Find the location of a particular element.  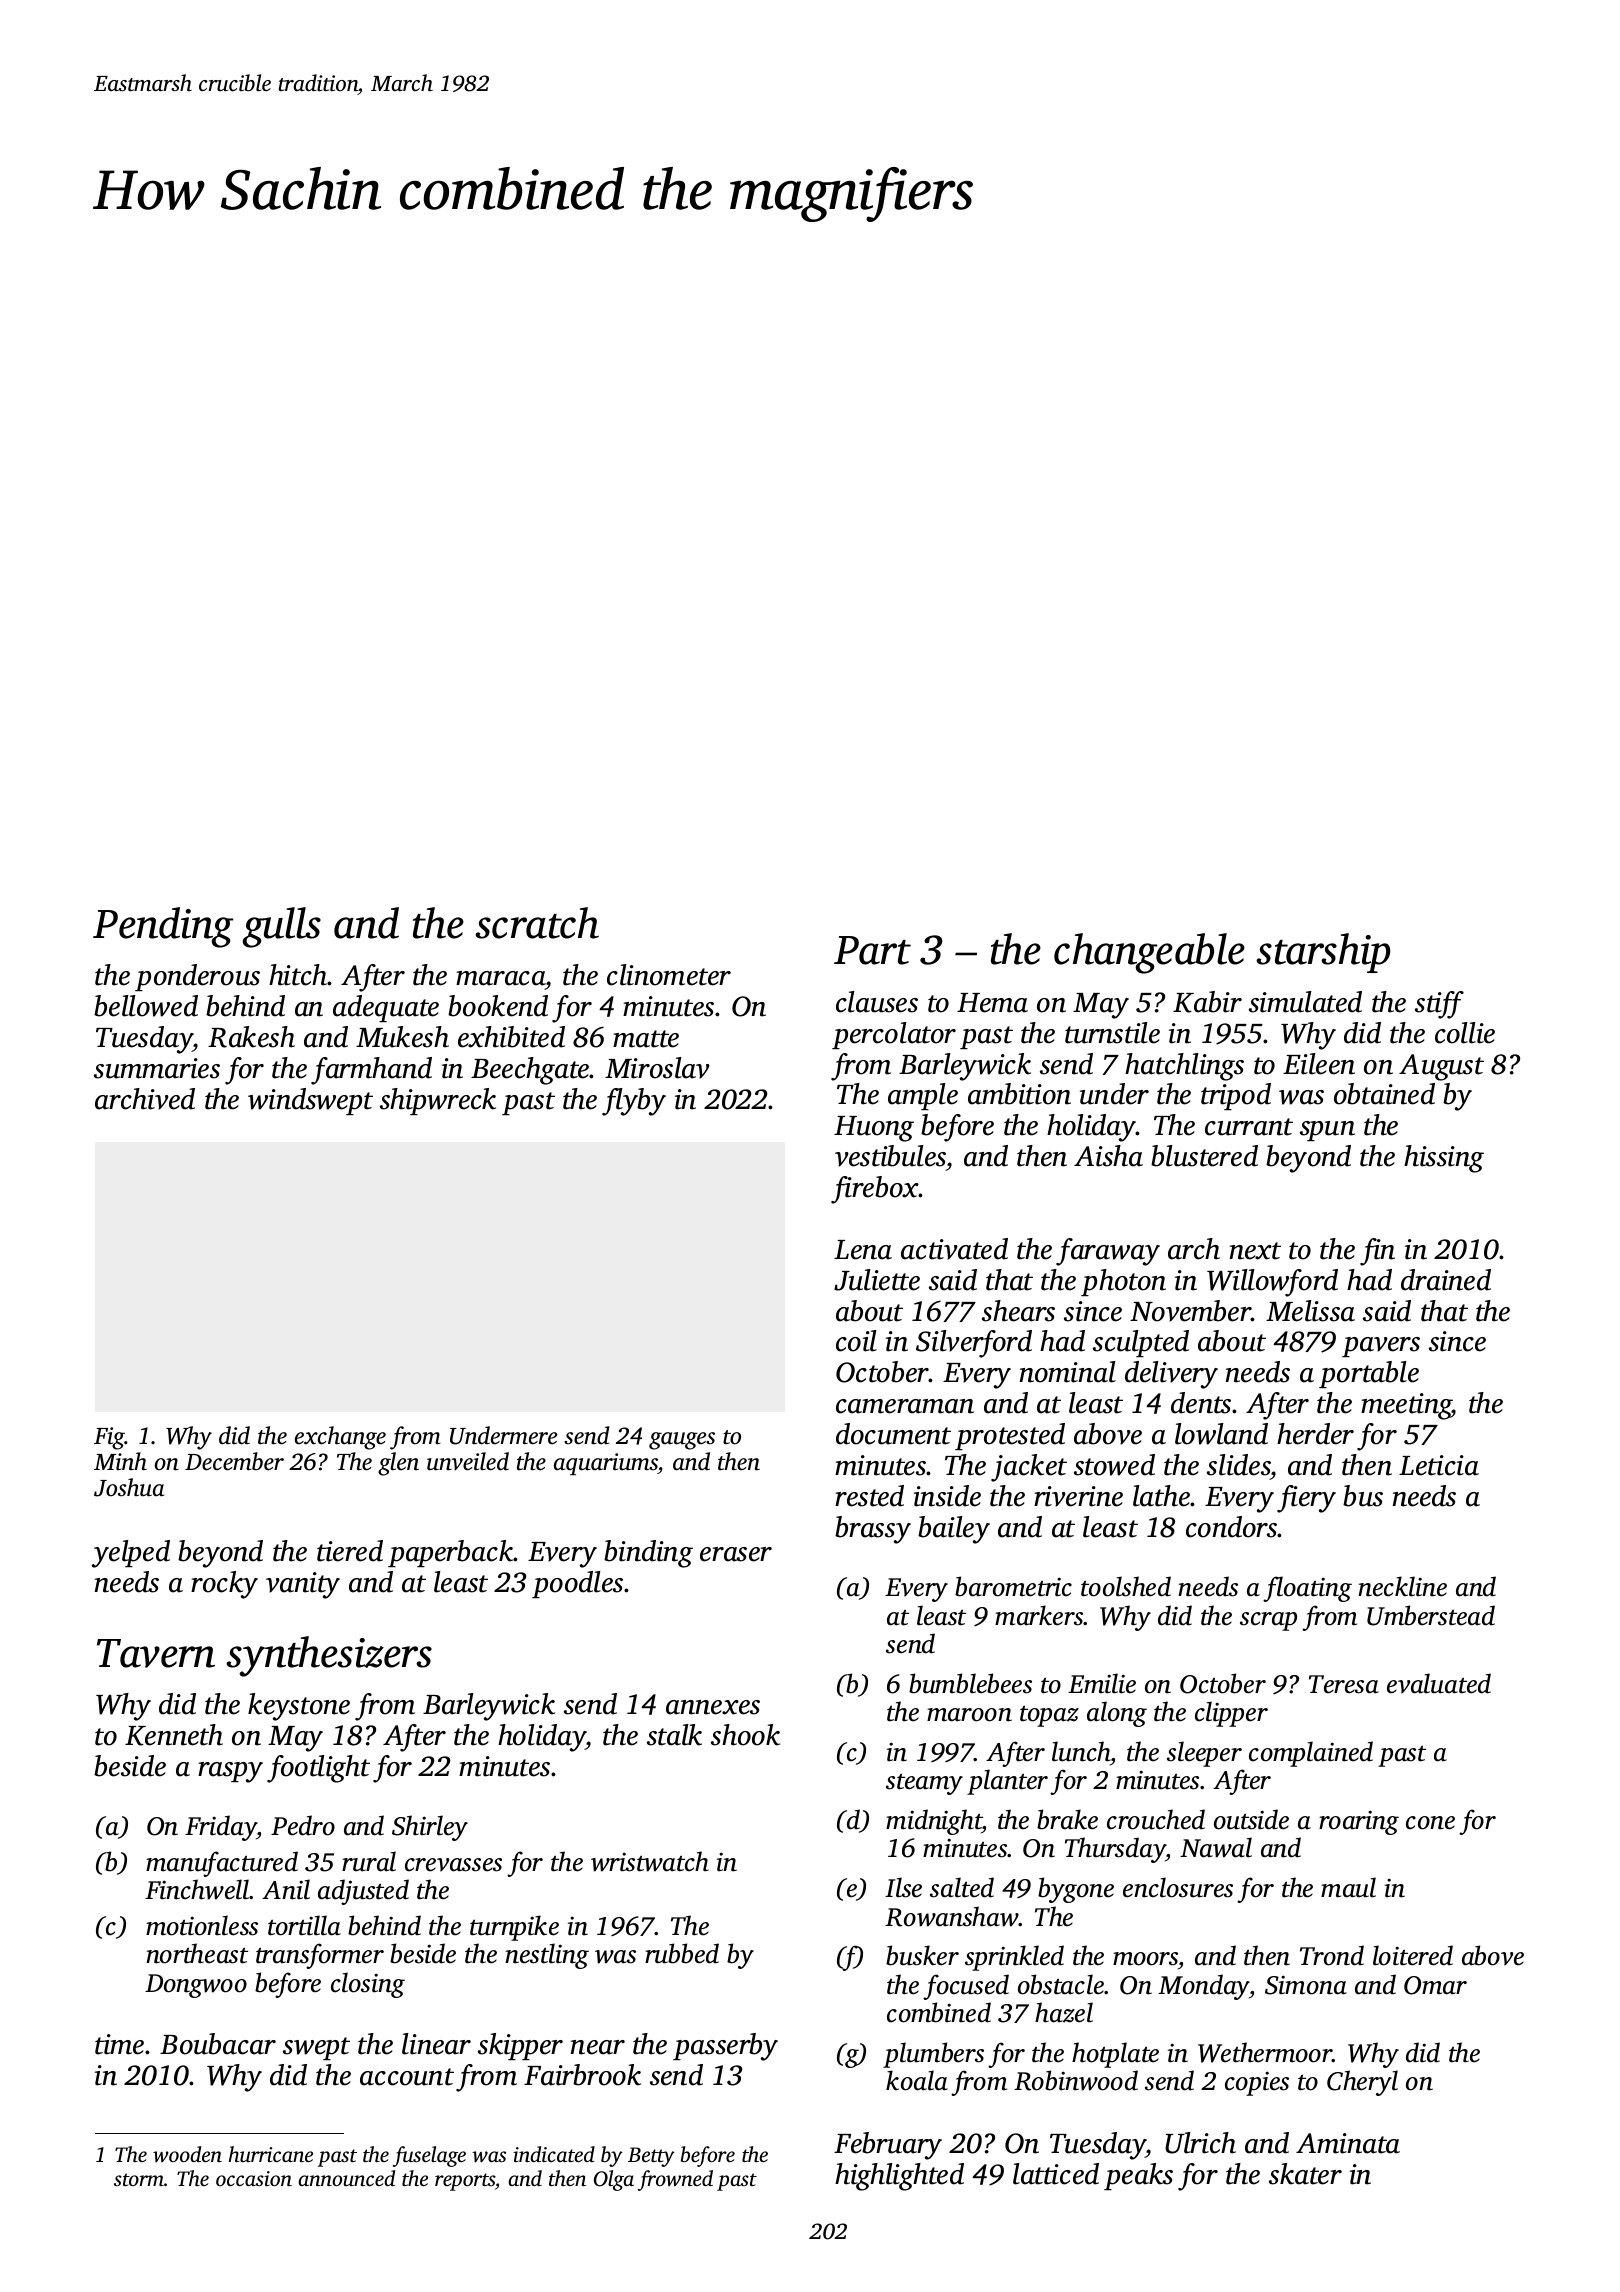

highlighted is located at coordinates (899, 2177).
